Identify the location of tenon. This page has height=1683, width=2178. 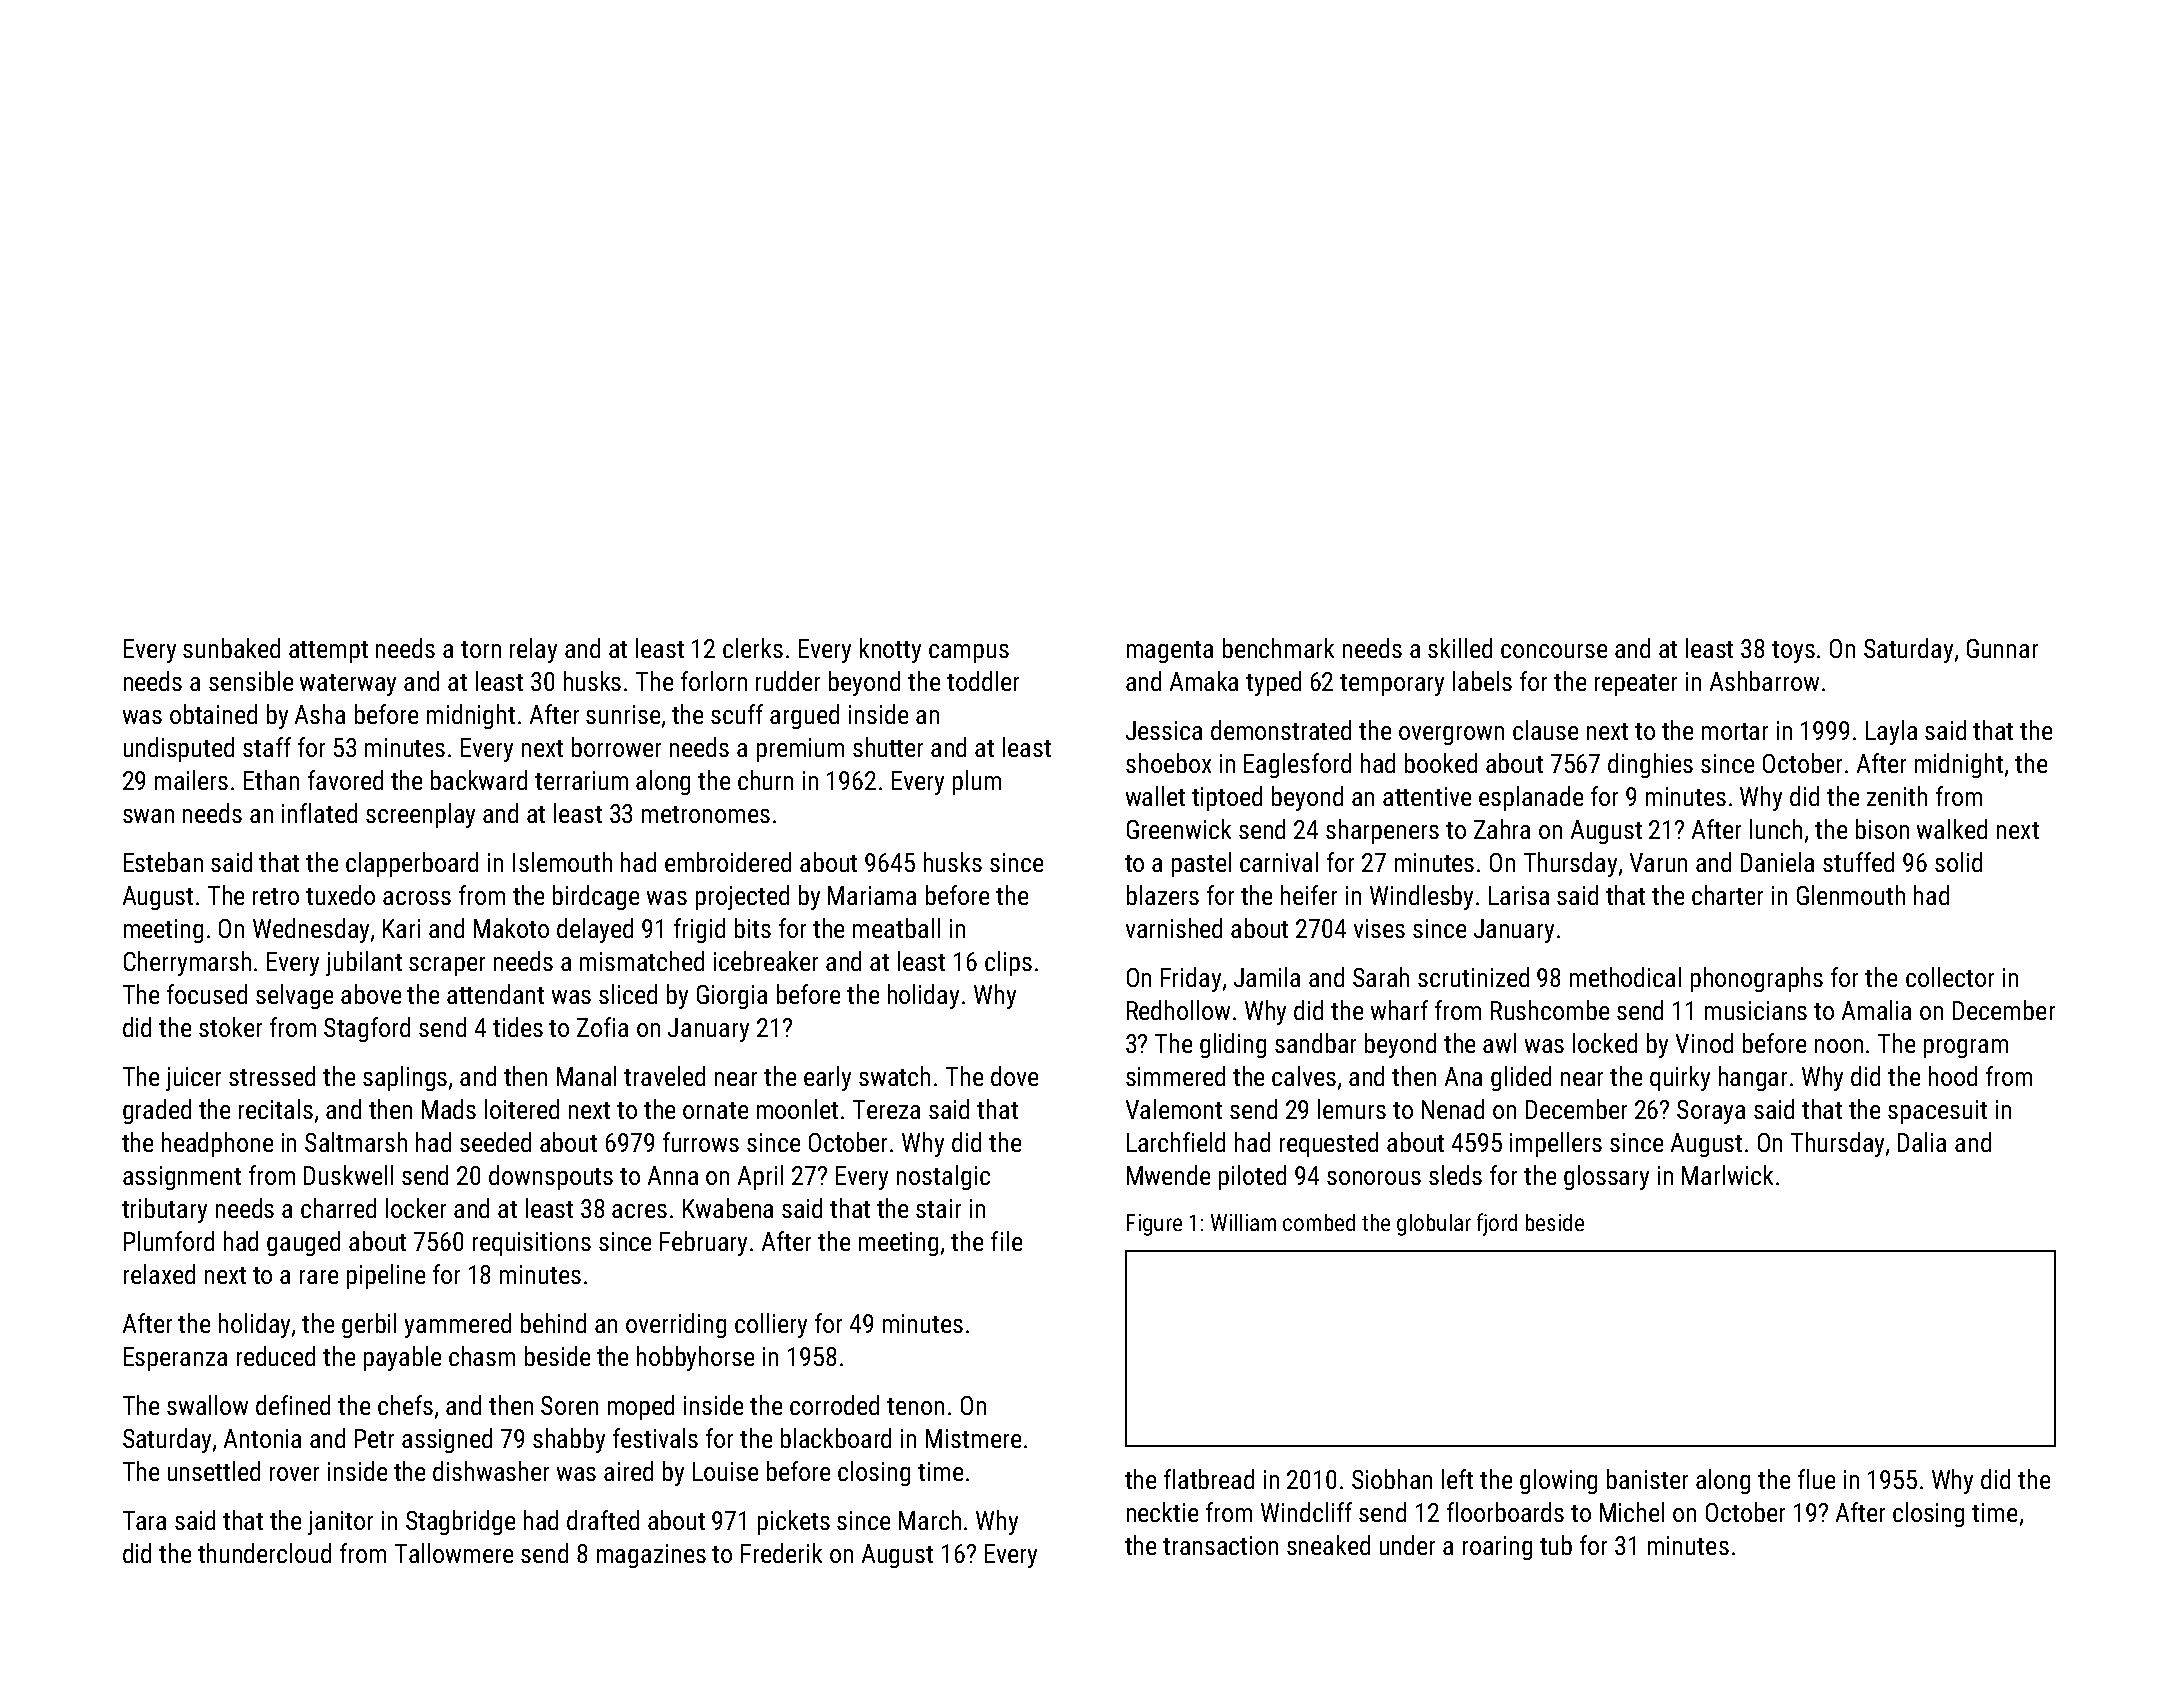
(915, 1406).
